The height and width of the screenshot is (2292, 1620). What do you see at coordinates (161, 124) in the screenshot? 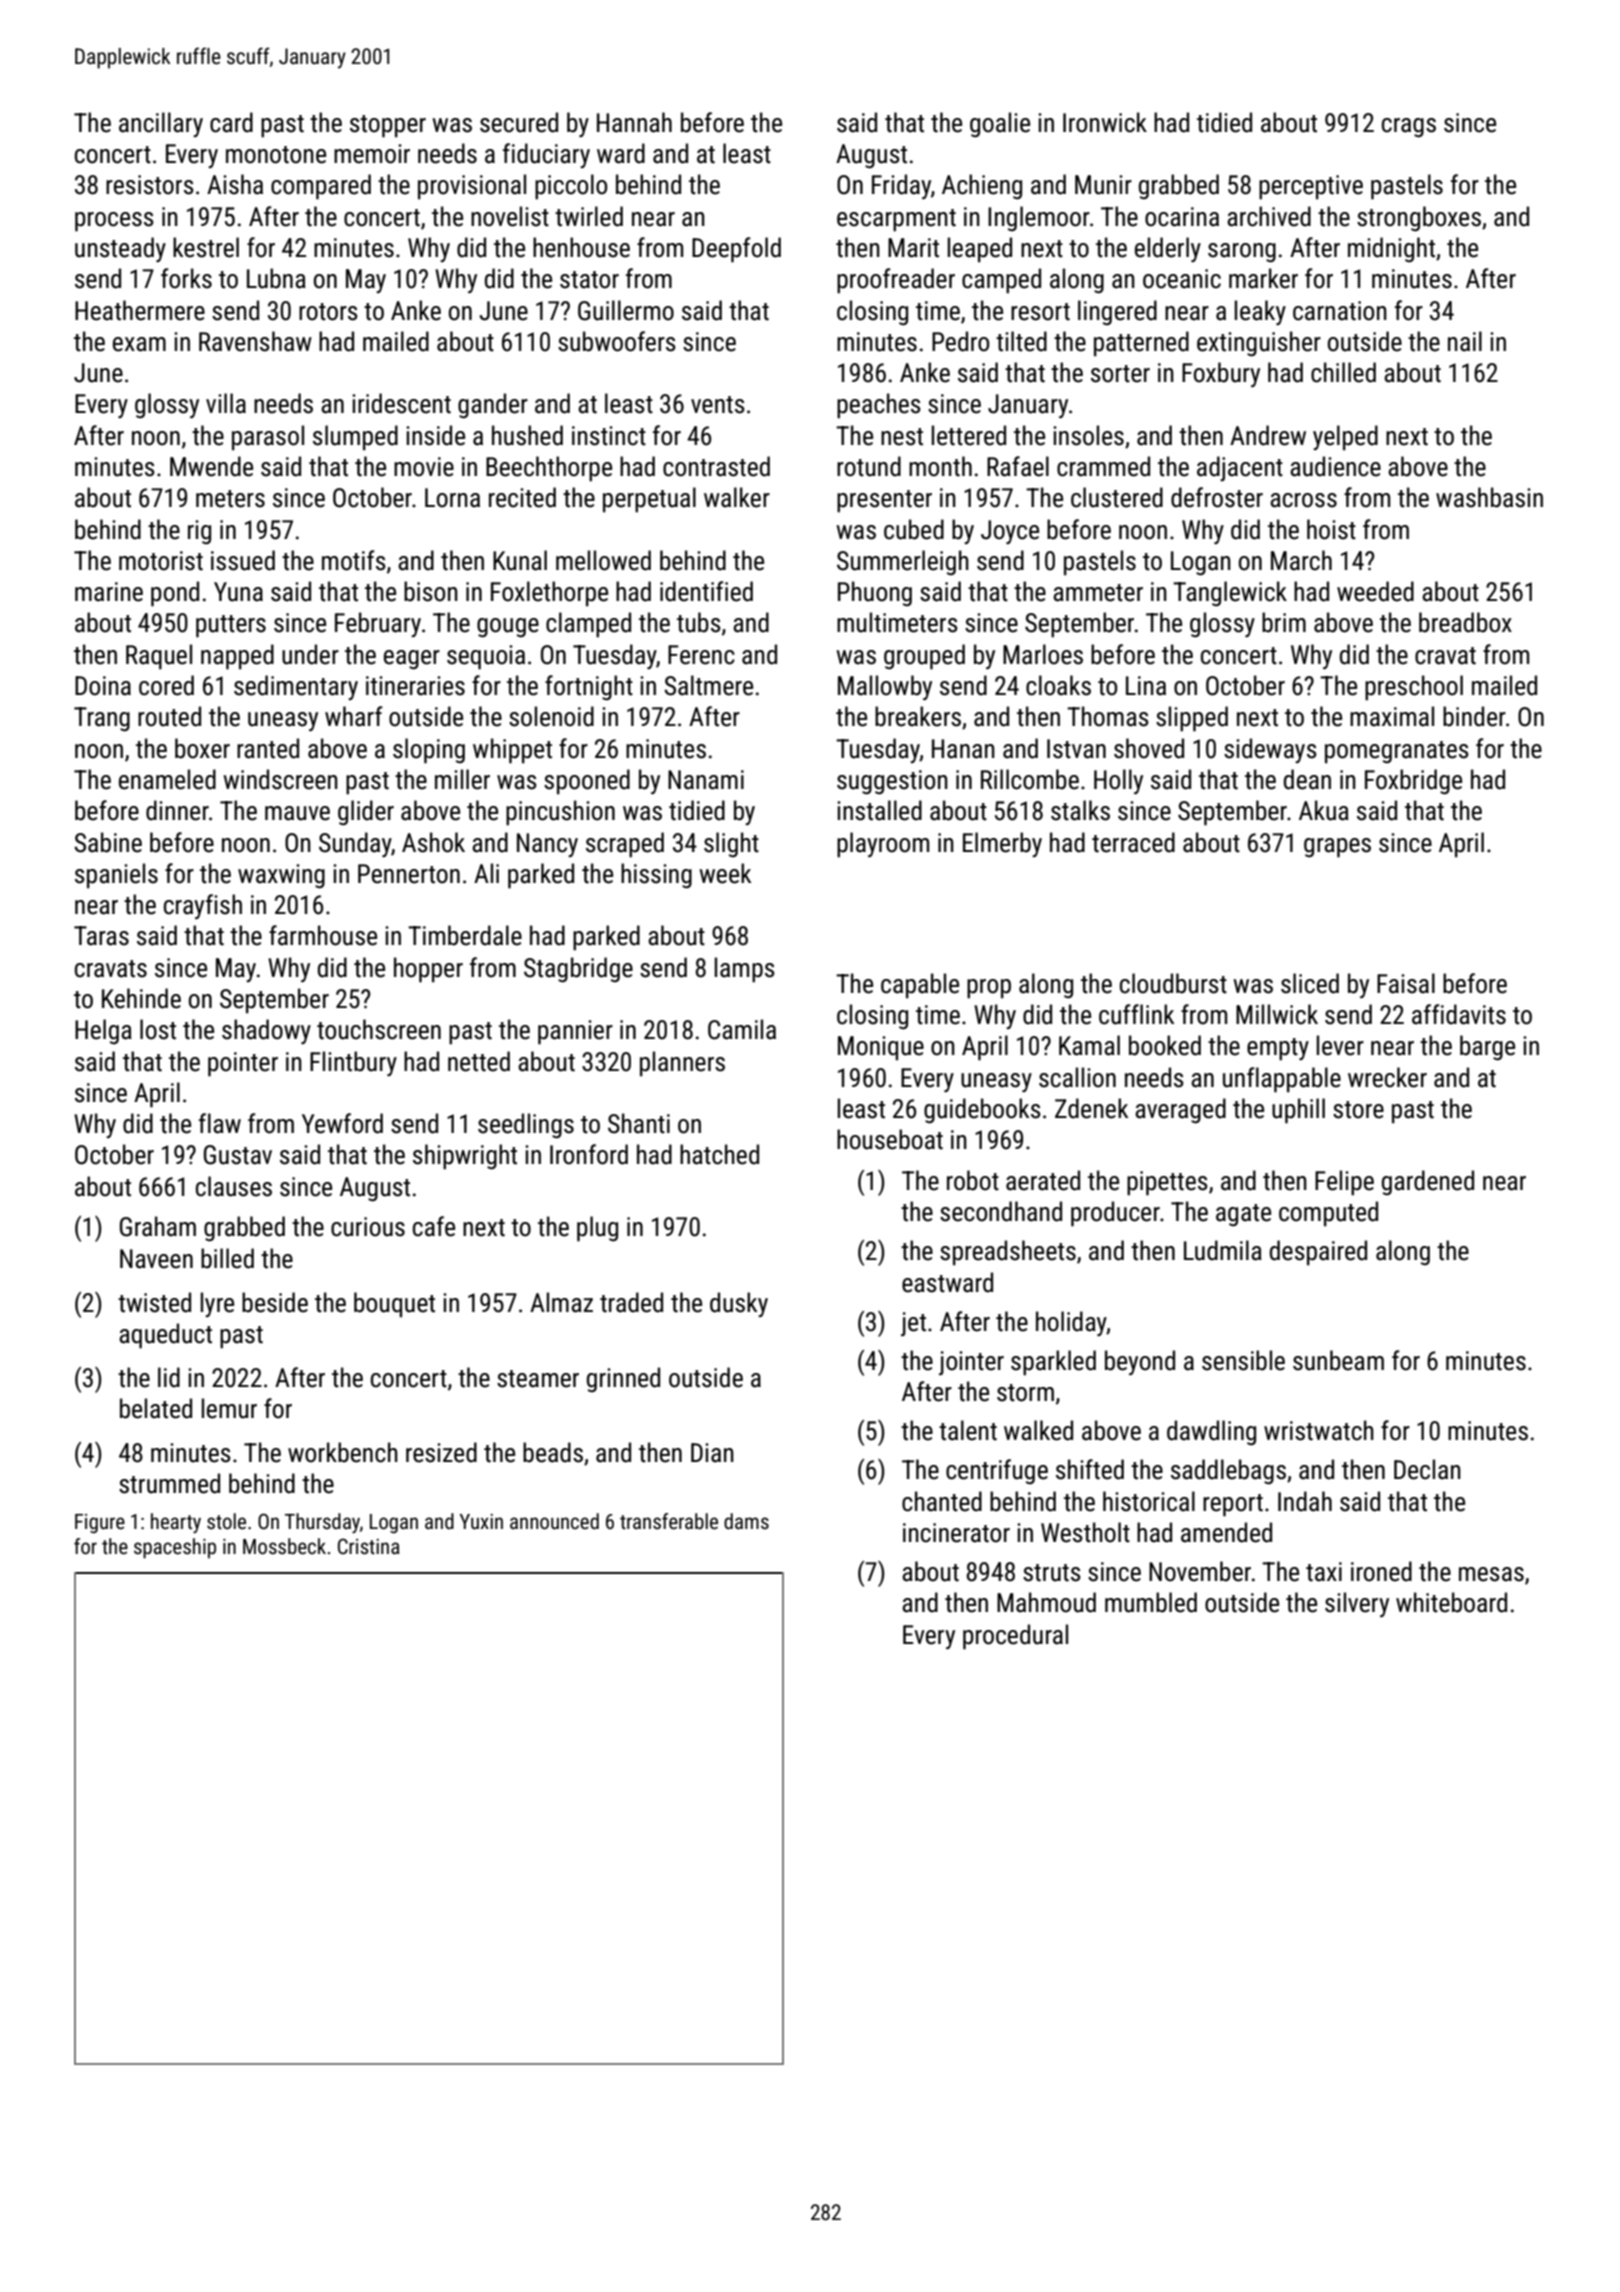
I see `ancillary` at bounding box center [161, 124].
